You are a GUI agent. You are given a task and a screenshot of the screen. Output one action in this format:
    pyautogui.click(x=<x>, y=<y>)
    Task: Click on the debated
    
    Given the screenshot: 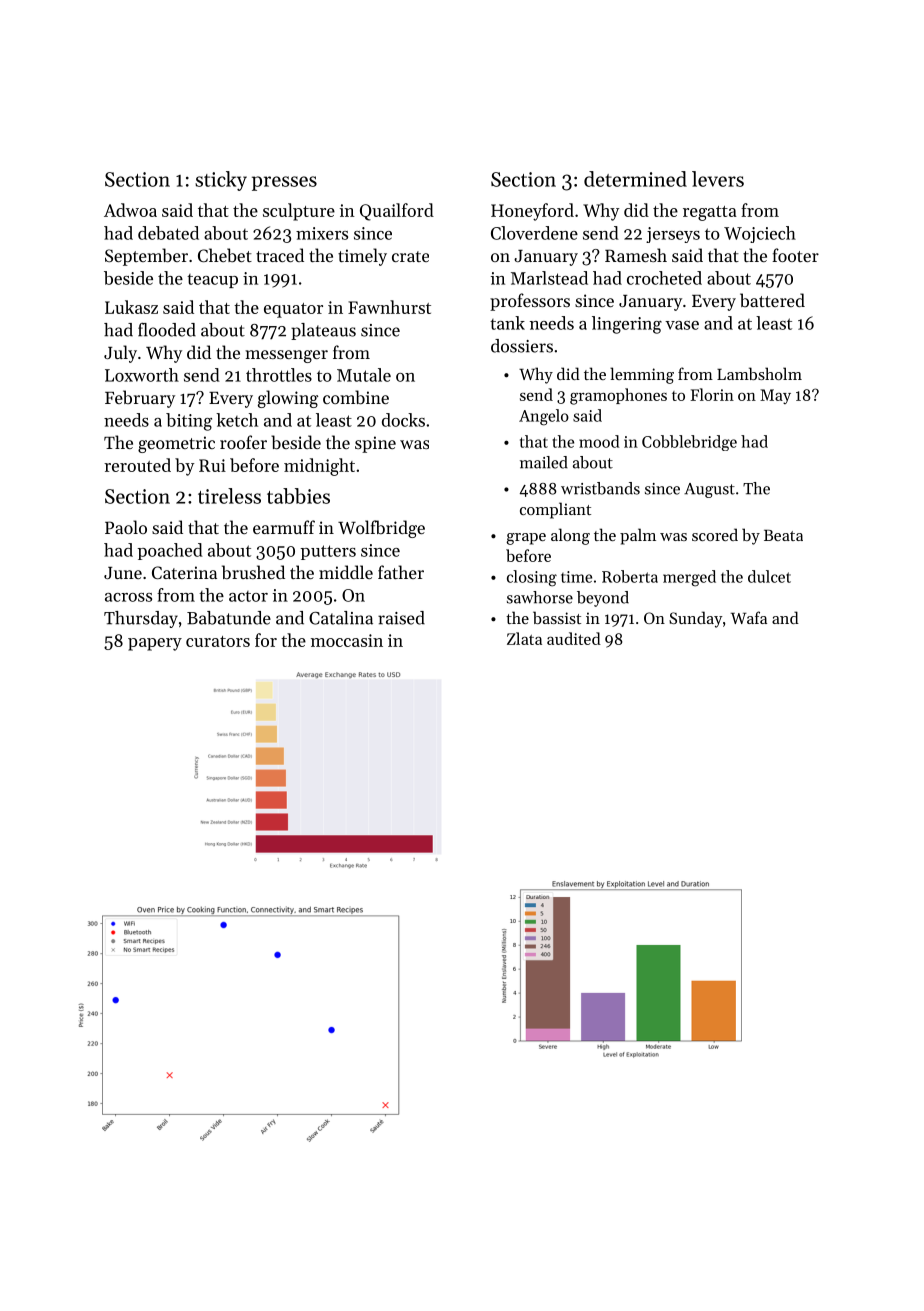 What is the action you would take?
    pyautogui.click(x=168, y=233)
